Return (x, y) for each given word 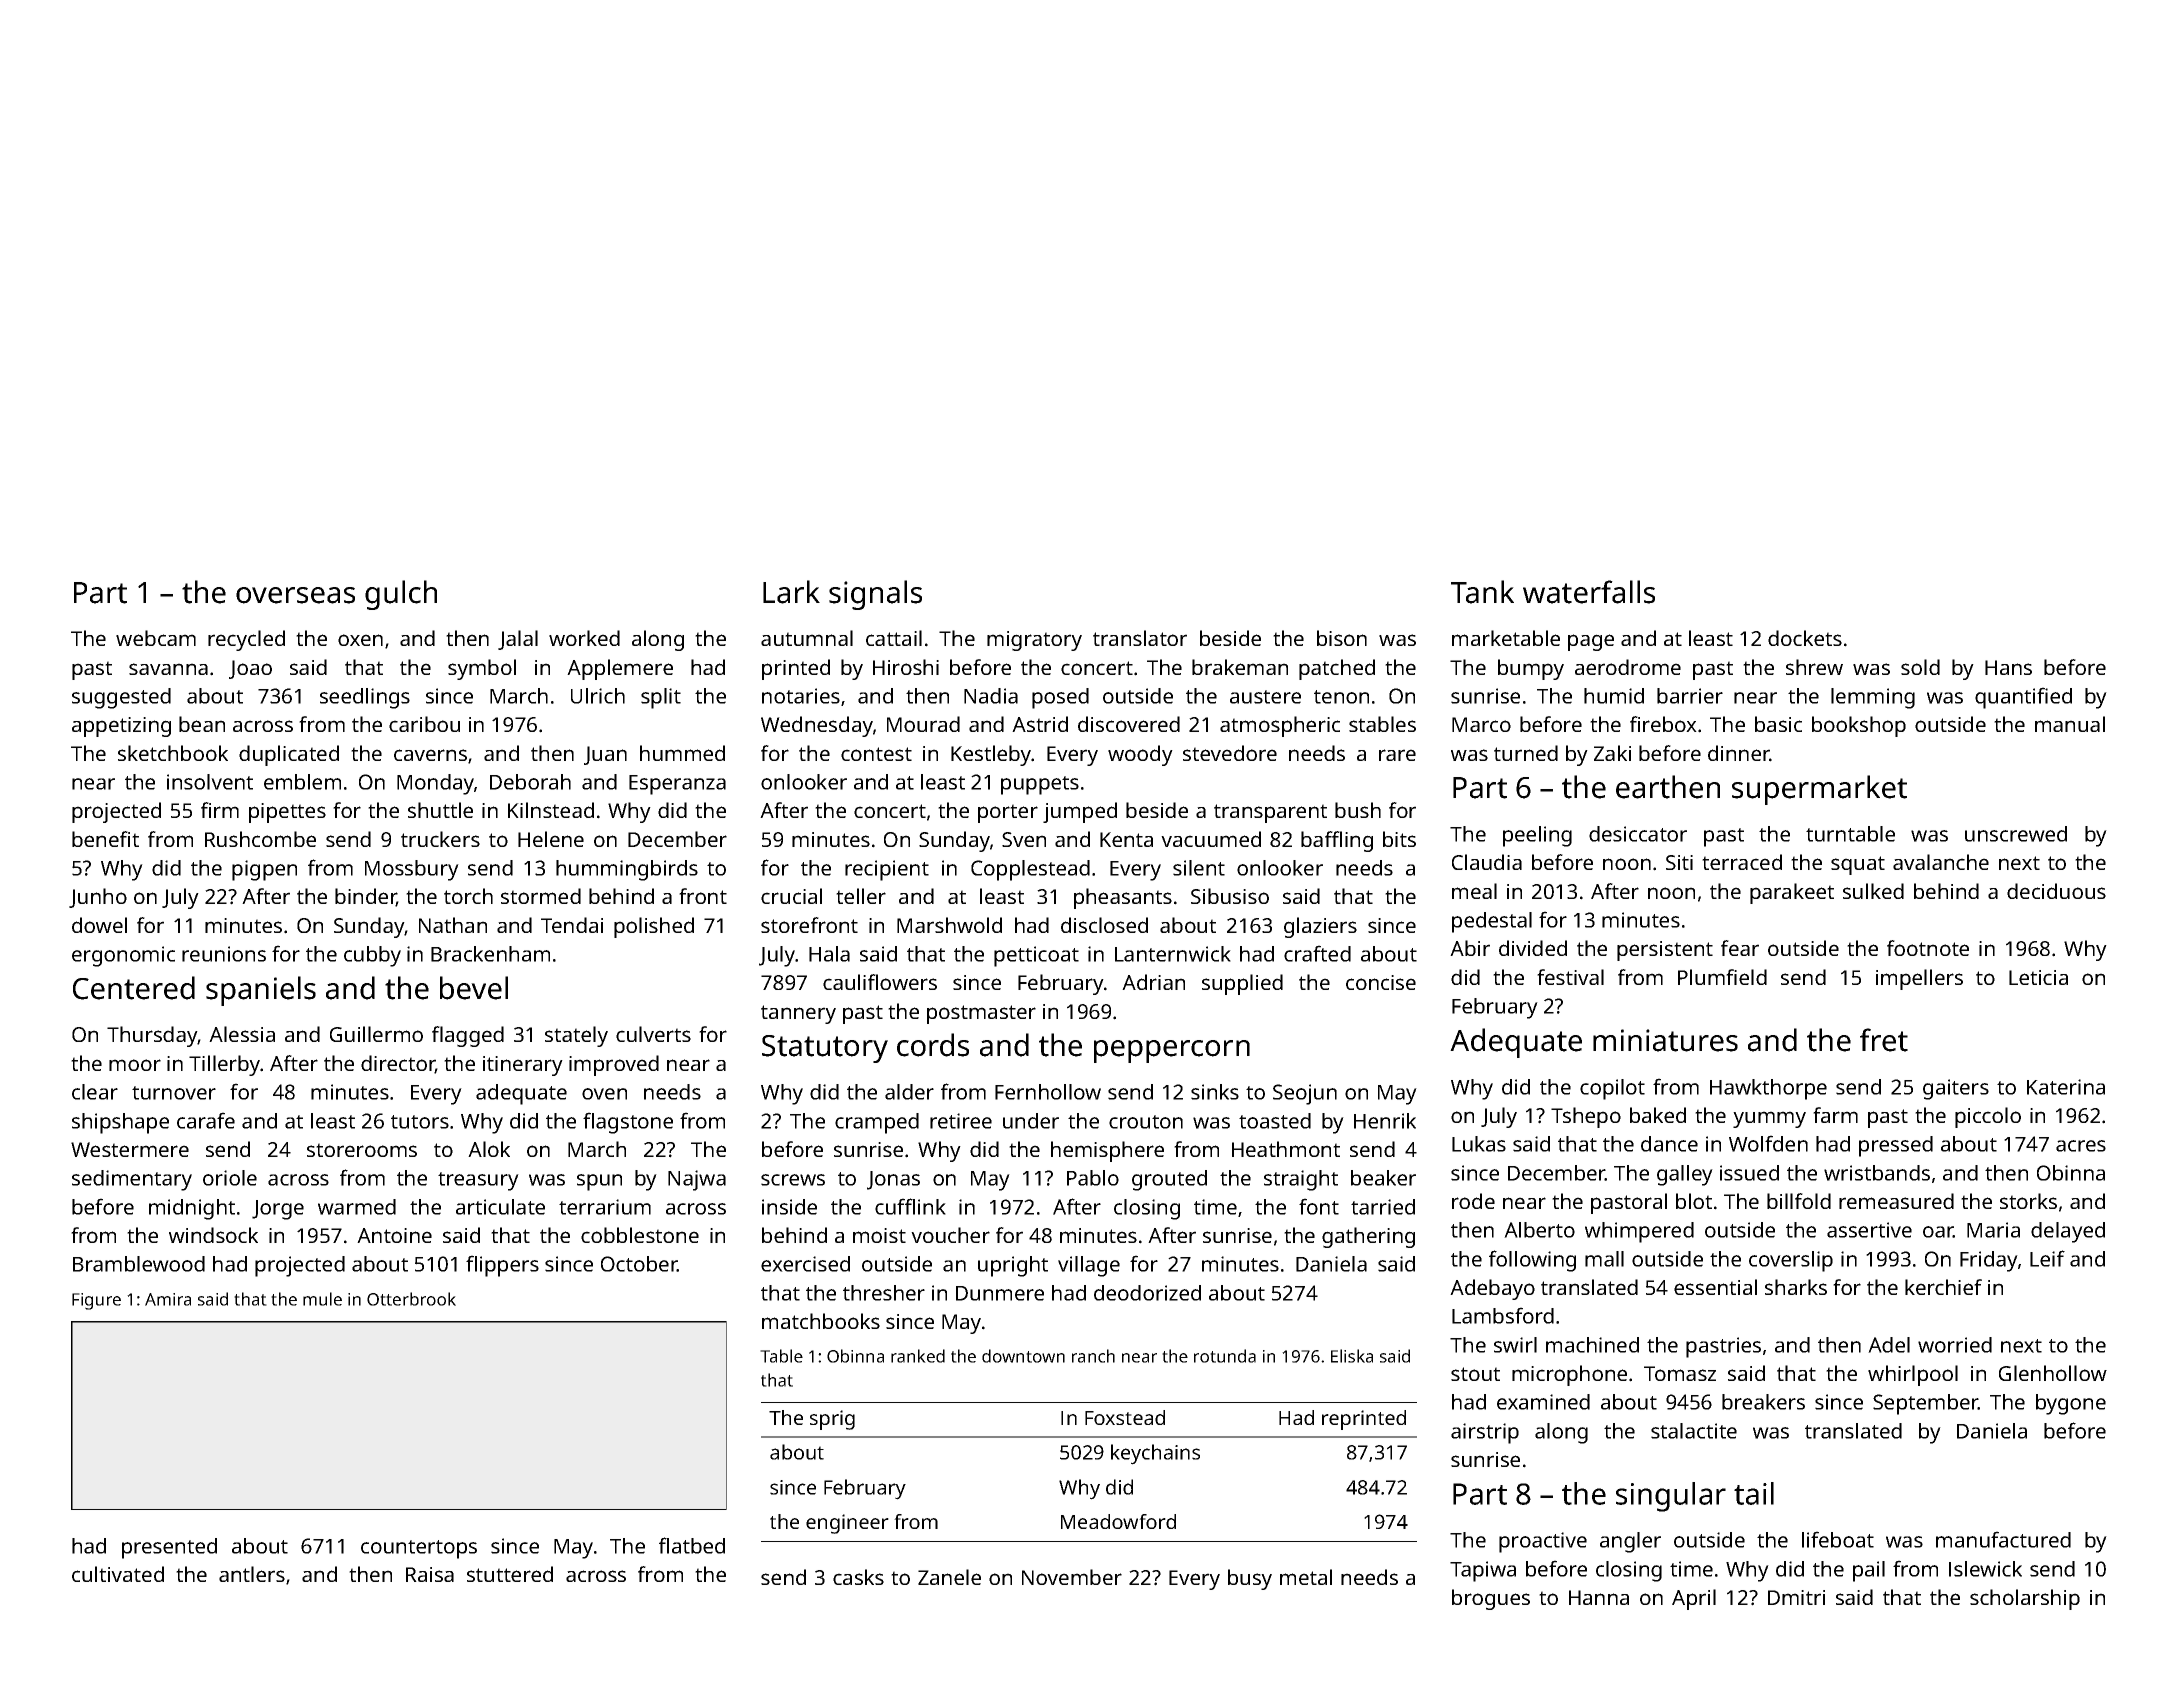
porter (1008, 813)
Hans (2008, 667)
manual (2070, 724)
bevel (474, 988)
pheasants (1123, 898)
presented (169, 1548)
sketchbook (173, 753)
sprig (832, 1420)
